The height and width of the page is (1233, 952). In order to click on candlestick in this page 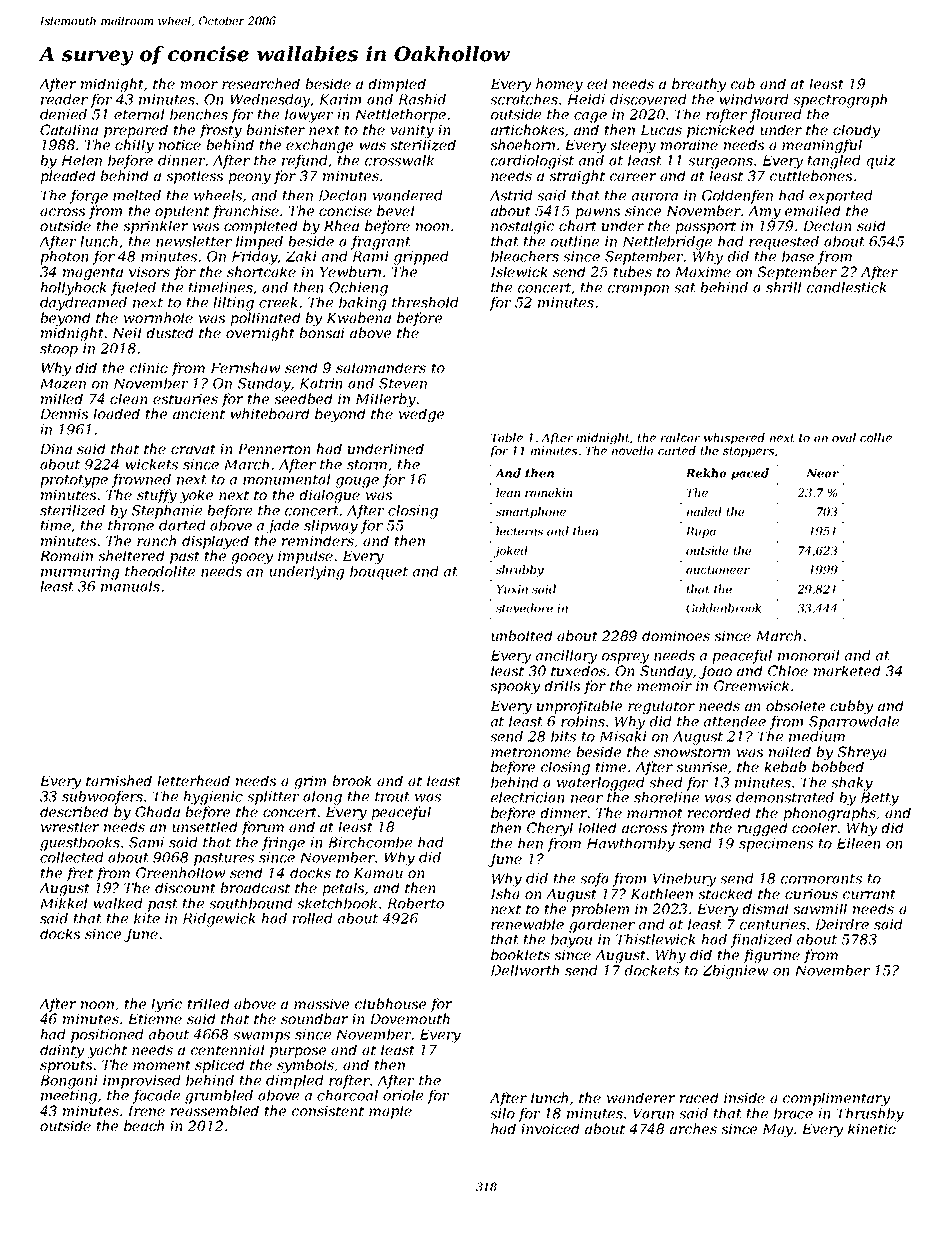, I will do `click(846, 287)`.
